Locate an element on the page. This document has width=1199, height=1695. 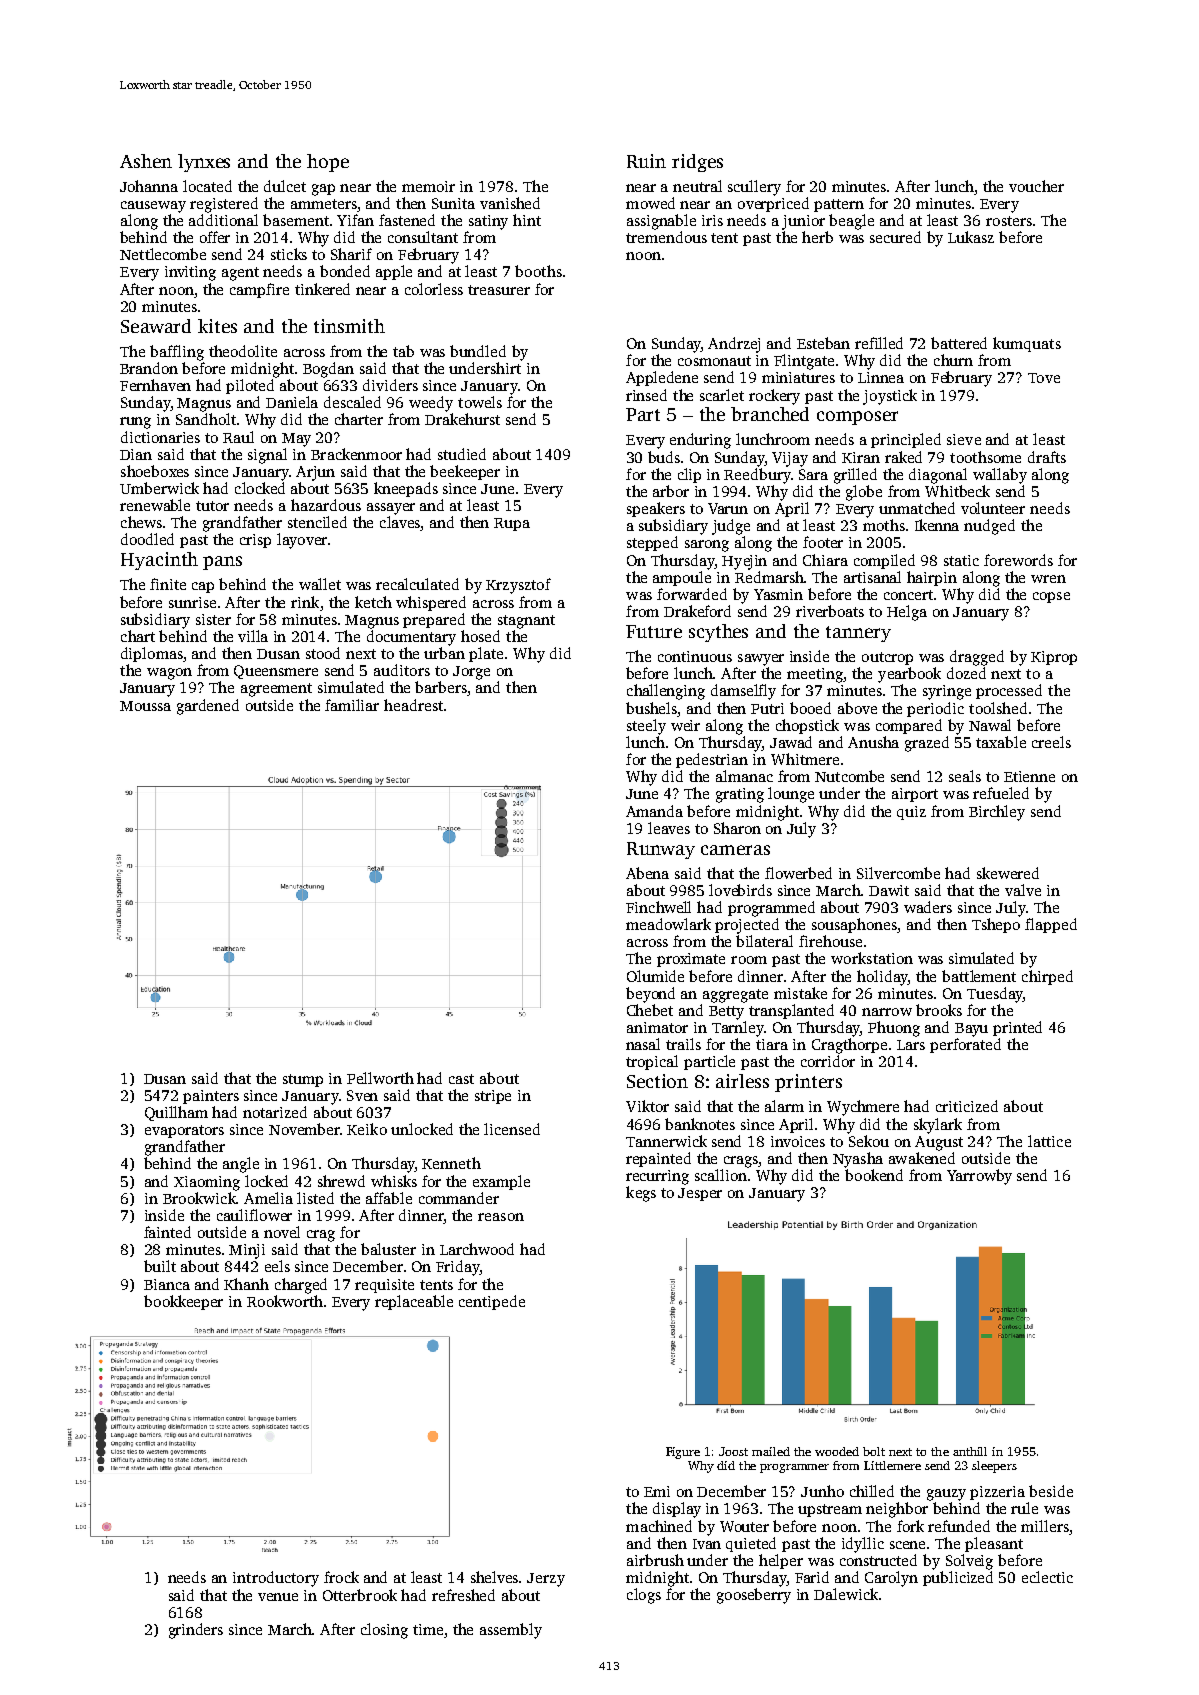
gooseberry is located at coordinates (754, 1596).
